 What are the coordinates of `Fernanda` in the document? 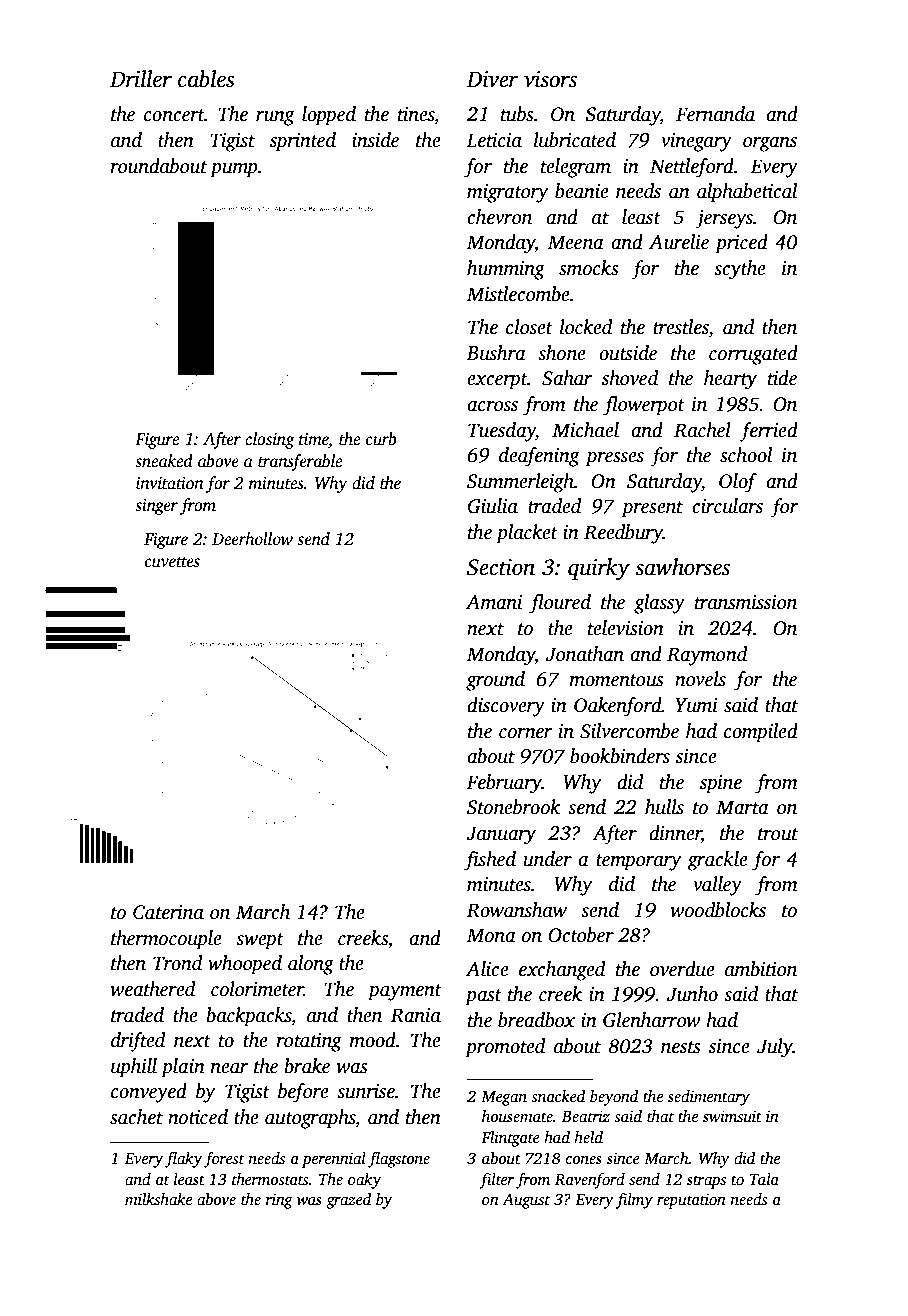 It's located at (715, 114).
